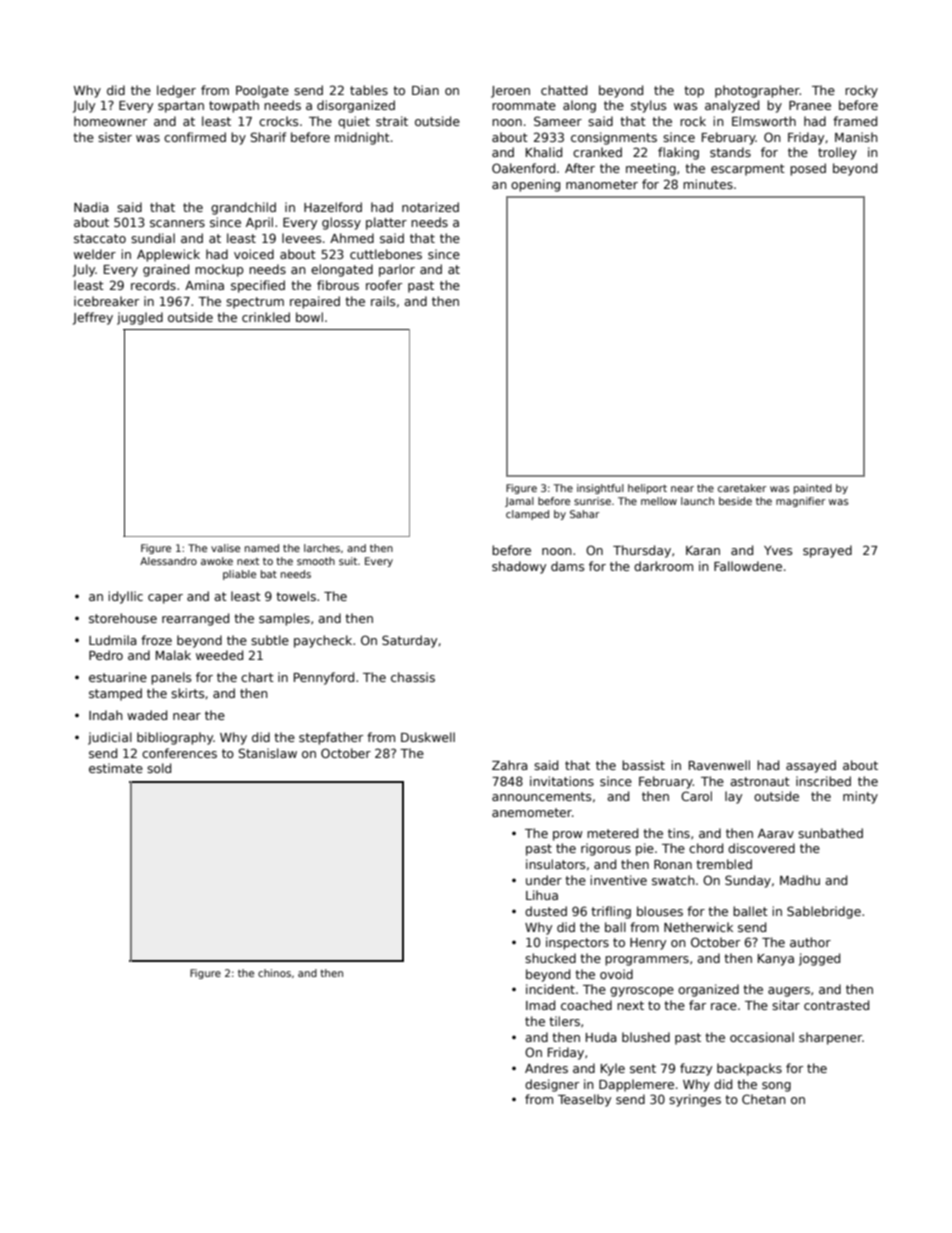 This screenshot has height=1233, width=952. Describe the element at coordinates (118, 677) in the screenshot. I see `estuarine` at that location.
